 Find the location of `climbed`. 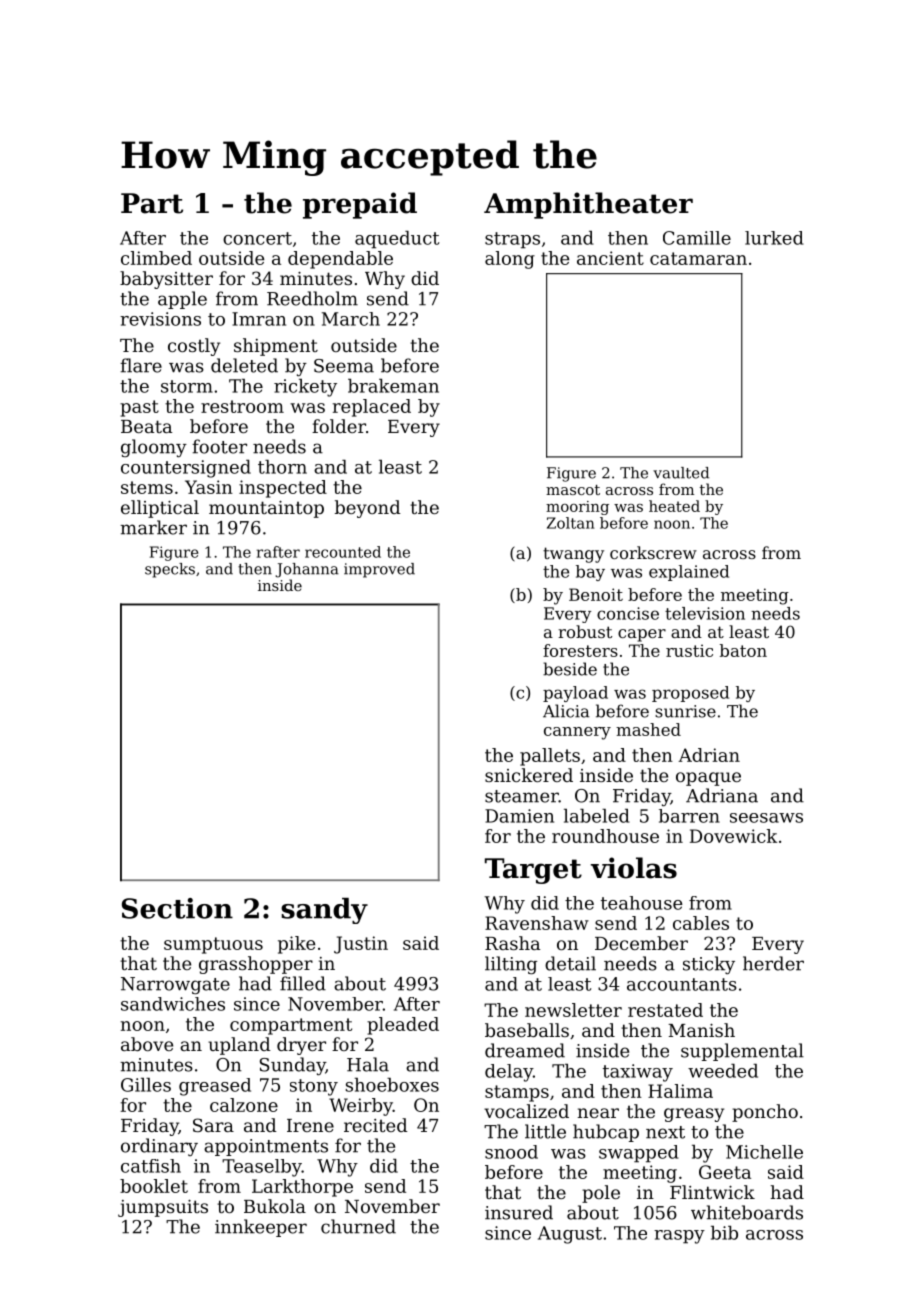

climbed is located at coordinates (156, 258).
